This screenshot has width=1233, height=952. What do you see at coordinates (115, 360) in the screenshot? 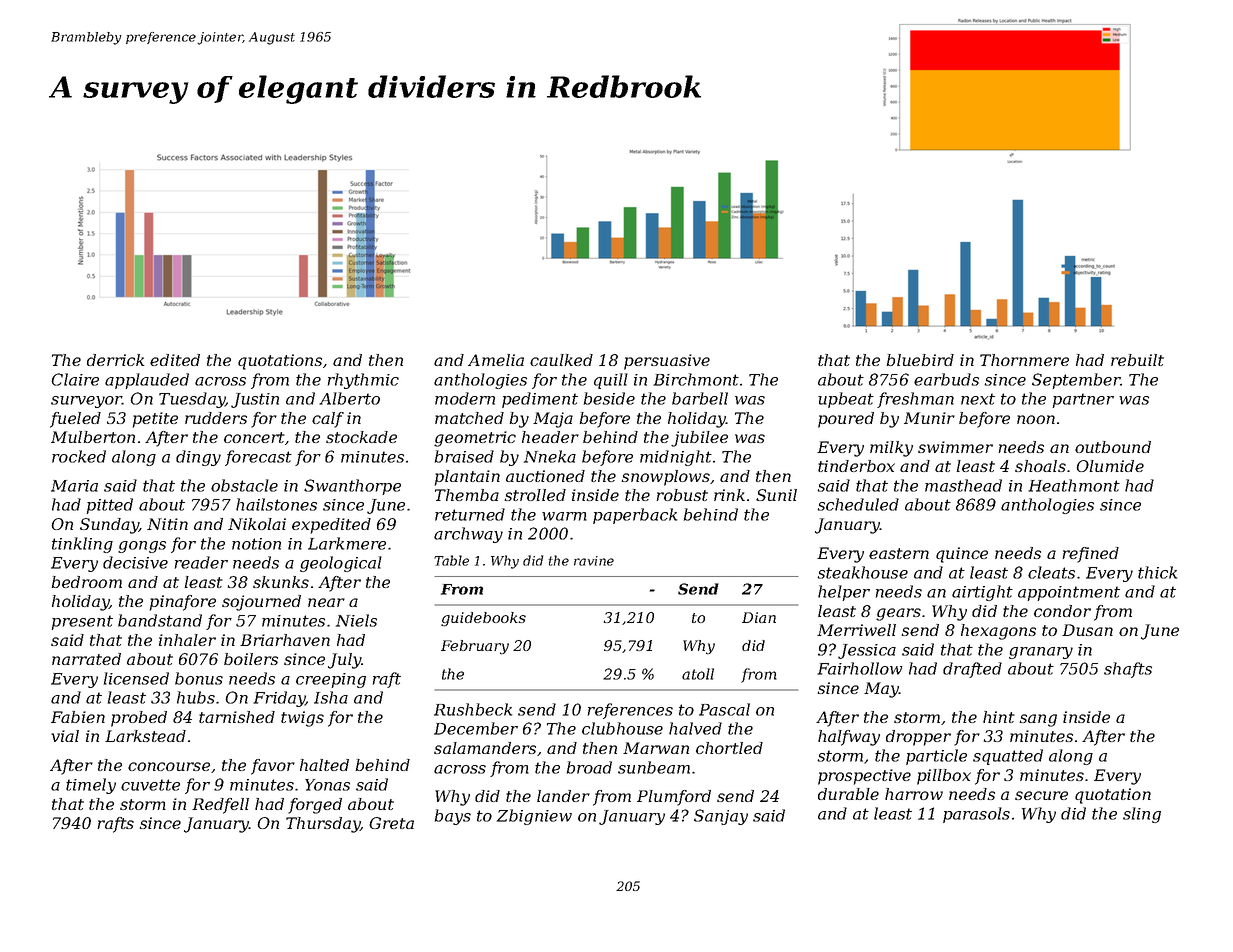
I see `derrick` at bounding box center [115, 360].
